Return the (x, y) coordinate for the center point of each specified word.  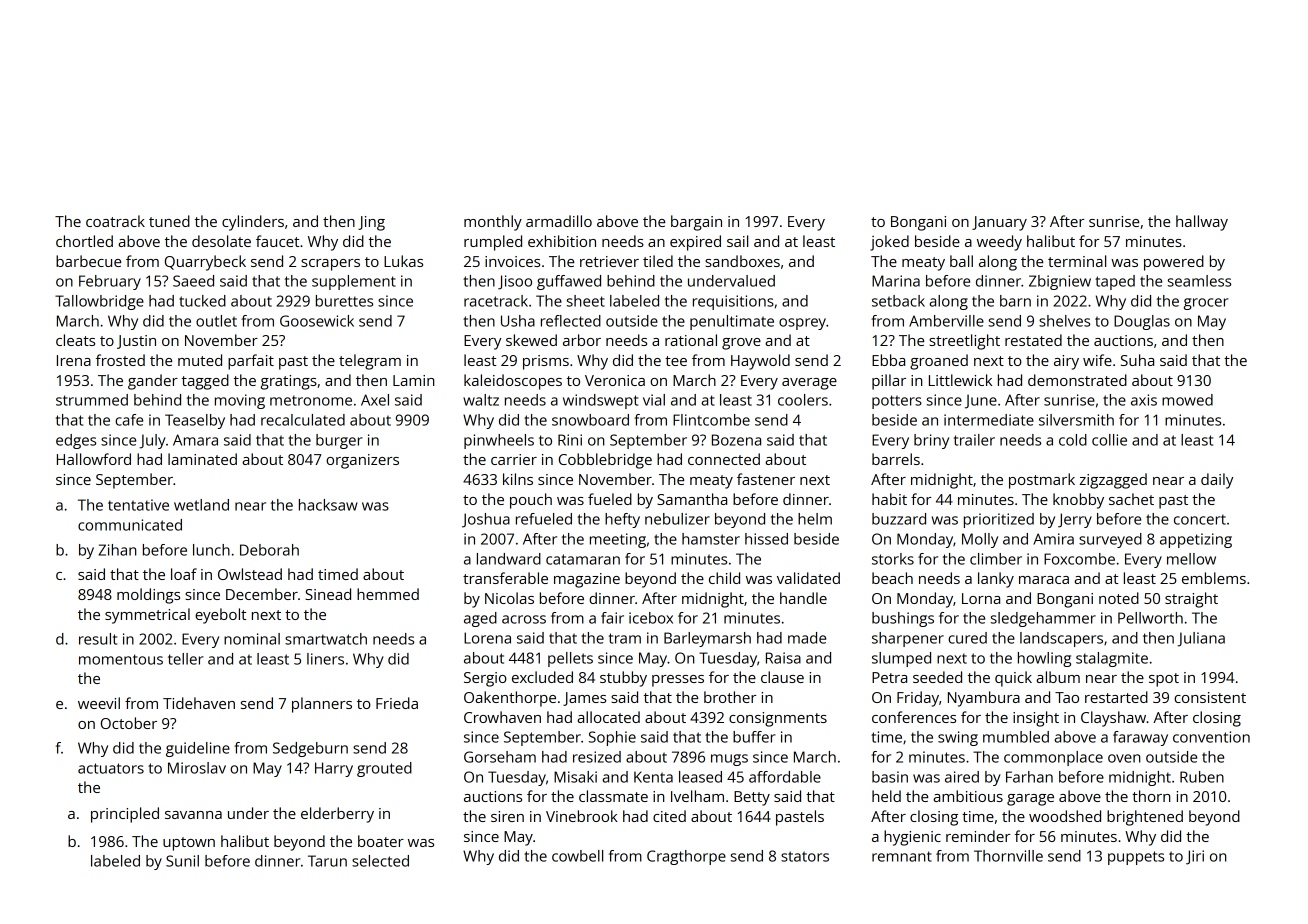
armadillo (559, 221)
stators (805, 856)
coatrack (115, 221)
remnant (902, 856)
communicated (130, 525)
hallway (1202, 223)
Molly (980, 540)
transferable (505, 578)
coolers (803, 400)
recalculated (303, 420)
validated (808, 578)
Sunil (182, 861)
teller (186, 659)
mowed (1187, 400)
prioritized (999, 520)
